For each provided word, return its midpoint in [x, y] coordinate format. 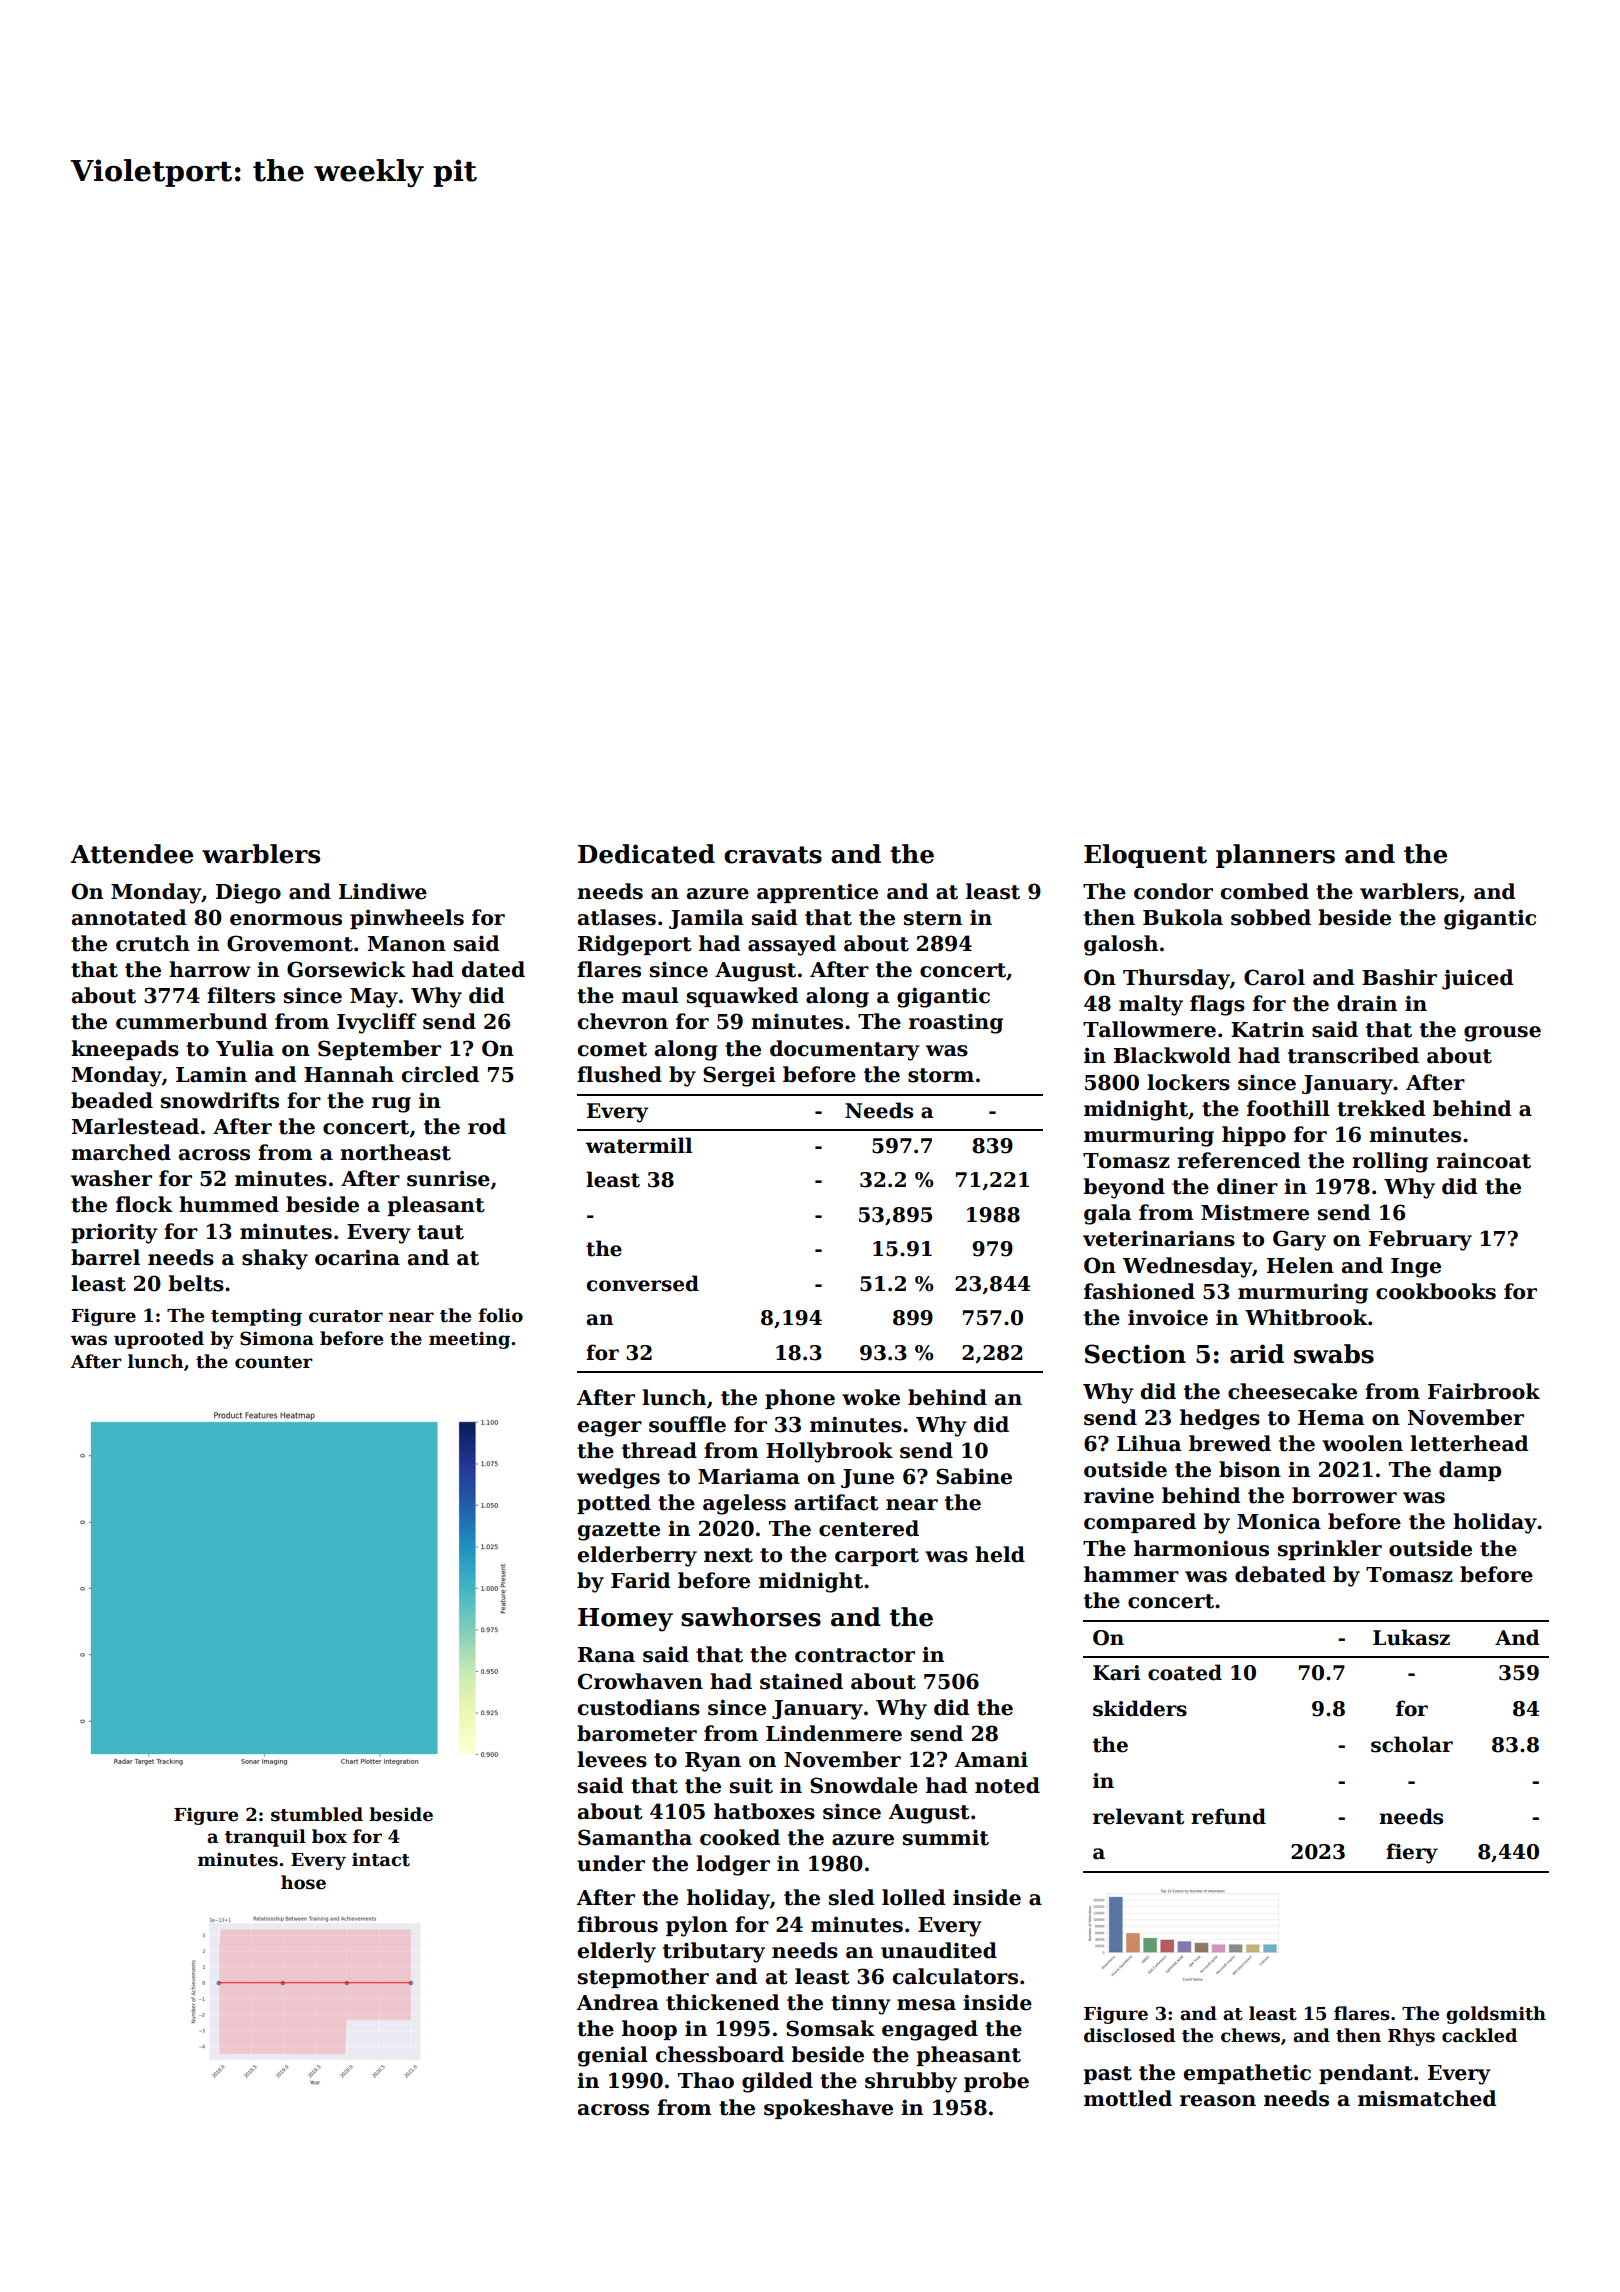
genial [613, 2056]
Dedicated [646, 854]
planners [1275, 856]
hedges [1220, 1419]
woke [871, 1397]
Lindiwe [383, 891]
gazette [619, 1531]
